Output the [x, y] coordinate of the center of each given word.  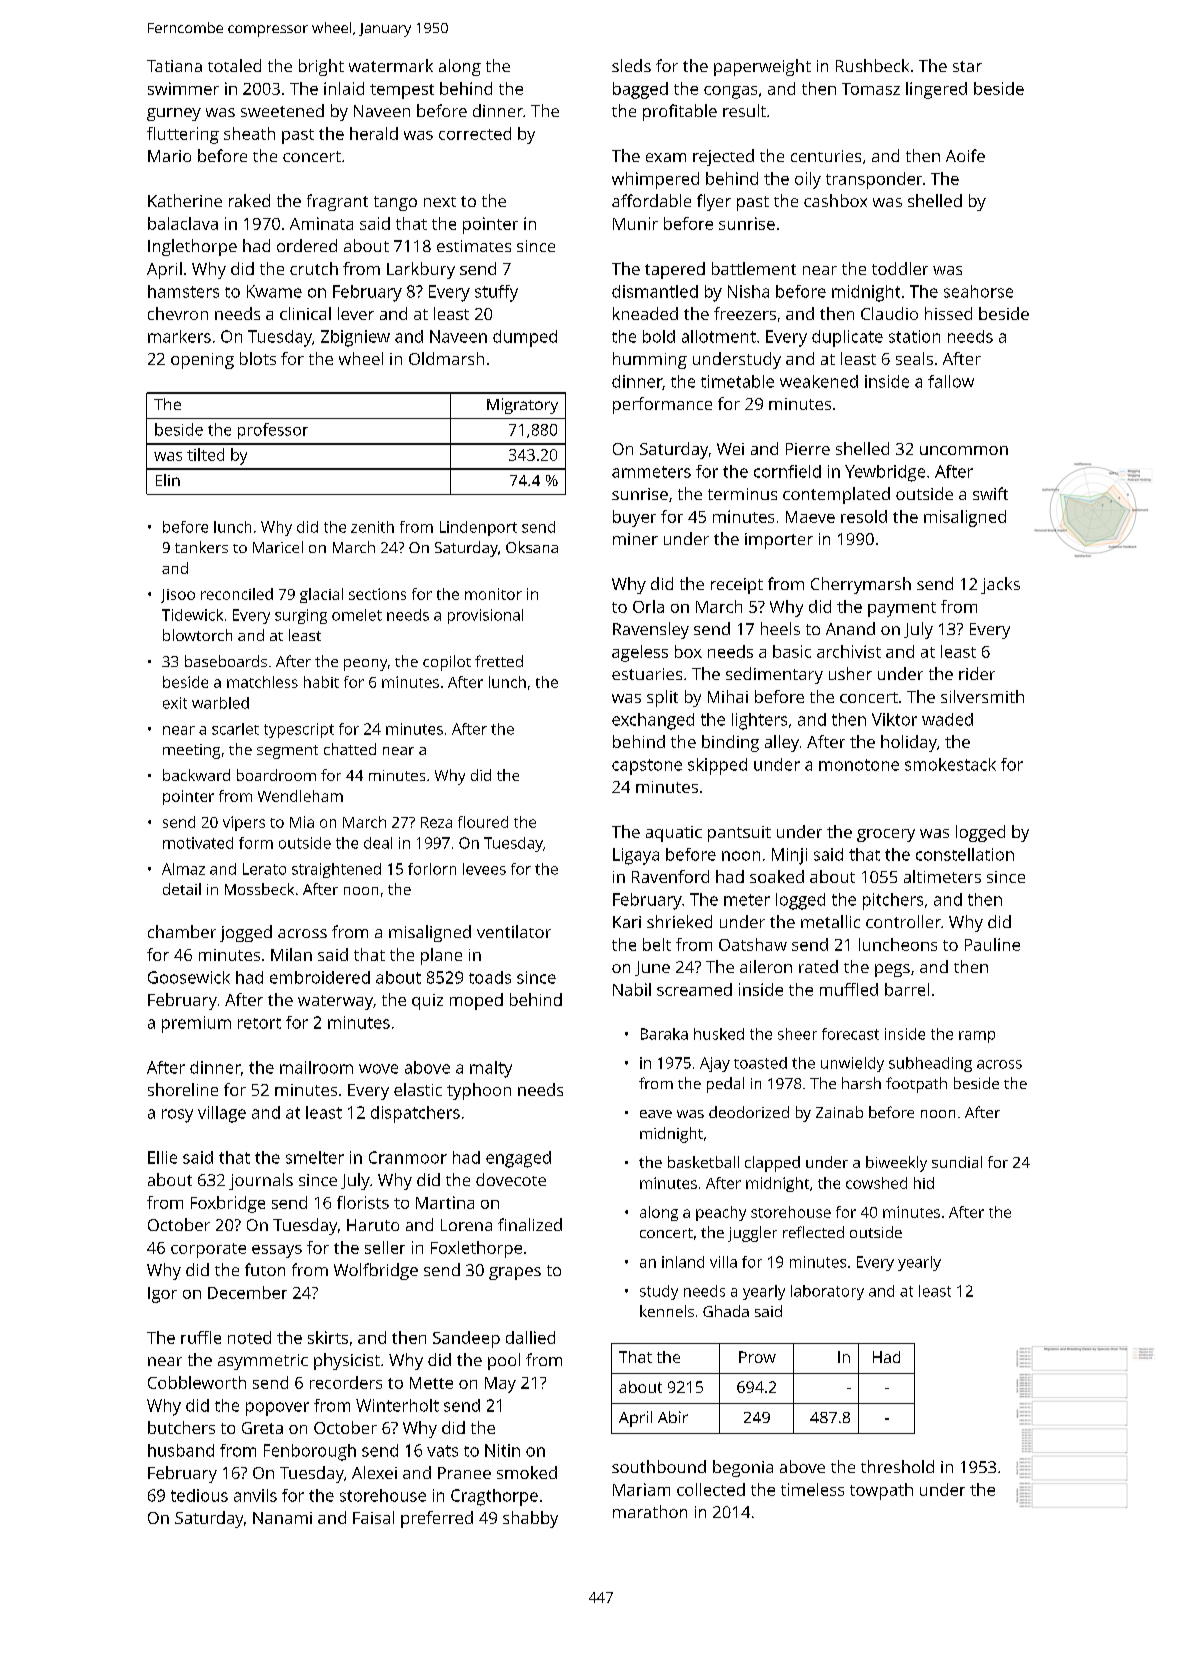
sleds [631, 65]
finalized [530, 1224]
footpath [916, 1085]
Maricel [278, 547]
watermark [391, 65]
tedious [199, 1495]
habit [321, 682]
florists [363, 1202]
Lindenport [478, 528]
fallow [951, 381]
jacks [1000, 585]
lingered [936, 90]
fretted [499, 661]
